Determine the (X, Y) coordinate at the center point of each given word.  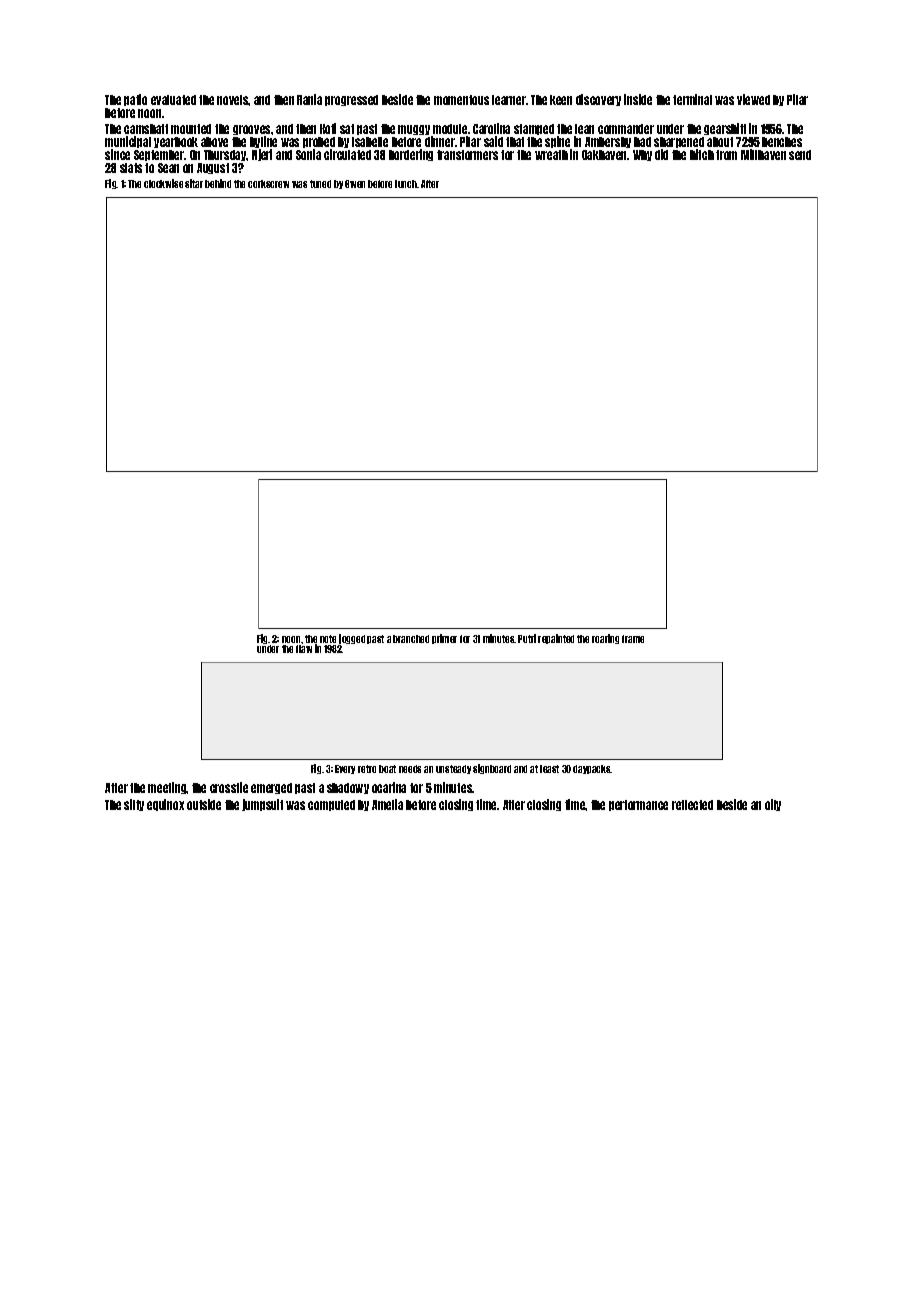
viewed (753, 99)
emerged (271, 788)
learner (509, 100)
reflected (692, 805)
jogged (352, 639)
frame (633, 639)
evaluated (173, 100)
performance (638, 805)
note (328, 639)
